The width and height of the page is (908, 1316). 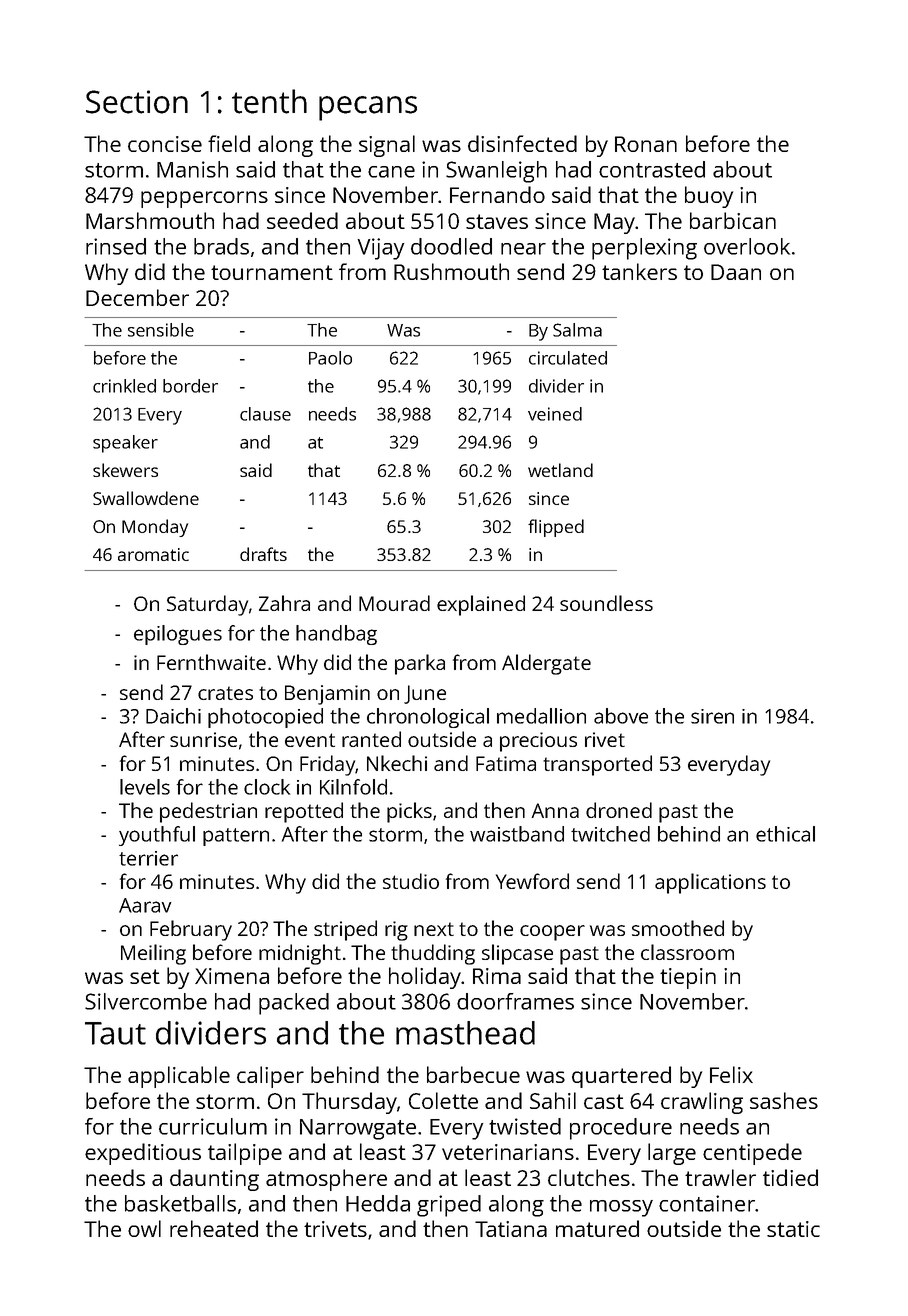 What do you see at coordinates (793, 1229) in the page?
I see `static` at bounding box center [793, 1229].
